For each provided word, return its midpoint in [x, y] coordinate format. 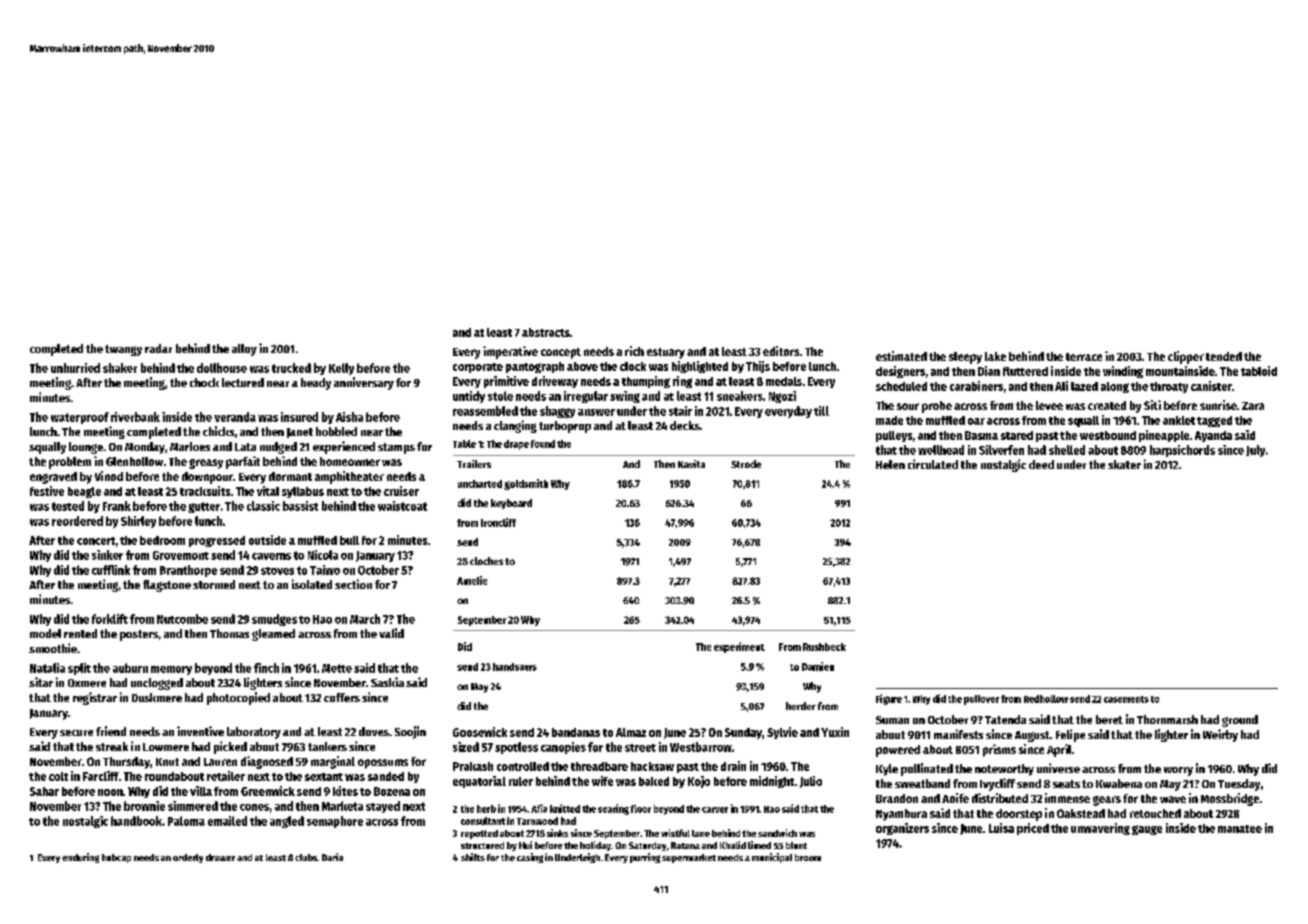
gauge [1147, 830]
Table [464, 444]
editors [781, 351]
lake [995, 356]
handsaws [515, 667]
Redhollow [1046, 699]
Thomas [229, 633]
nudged [278, 448]
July [1255, 451]
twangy [123, 350]
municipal [772, 858]
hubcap [116, 858]
